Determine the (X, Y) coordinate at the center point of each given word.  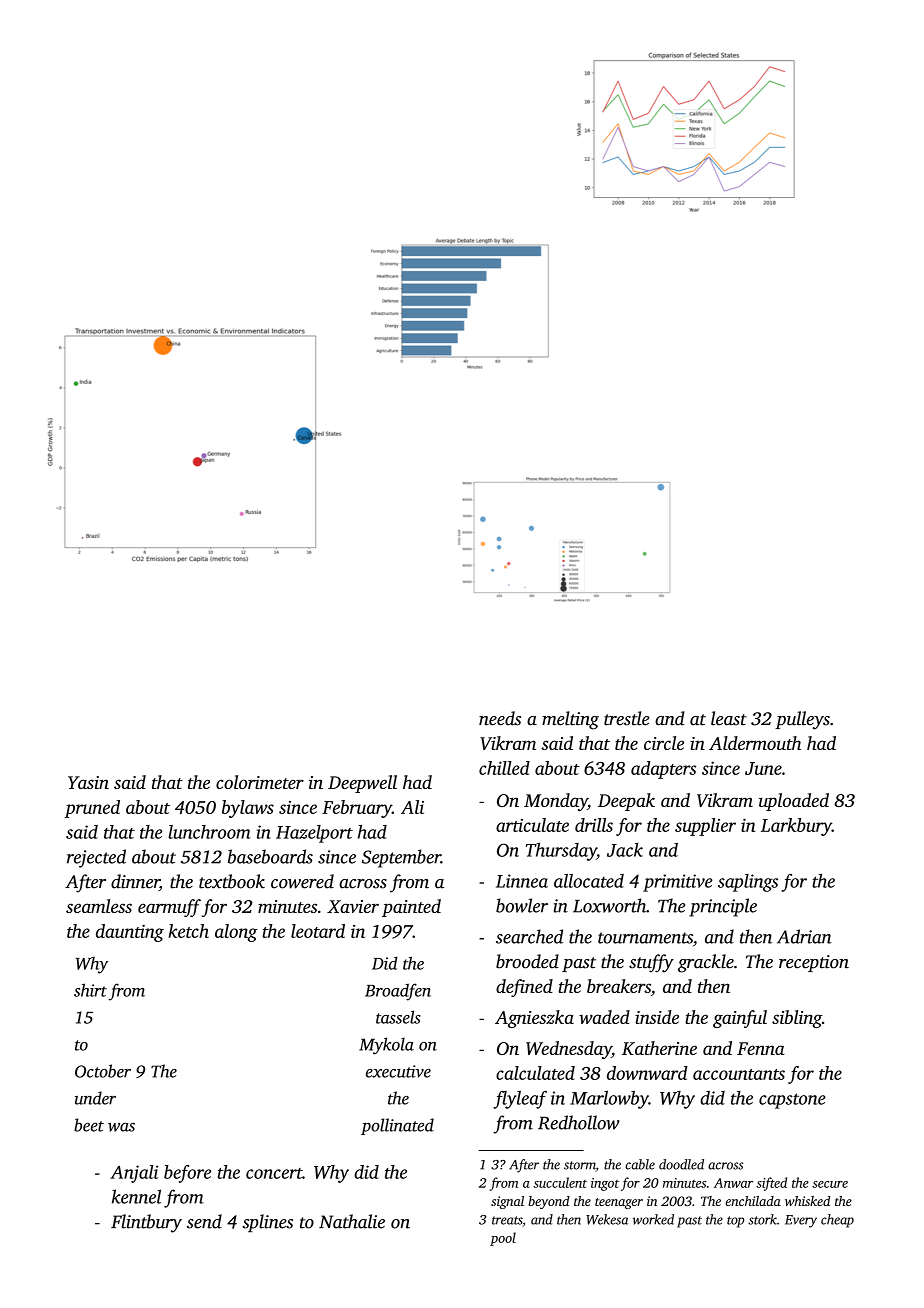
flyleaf (520, 1099)
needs (500, 718)
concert (274, 1173)
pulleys (802, 720)
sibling (797, 1019)
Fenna (760, 1048)
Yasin (88, 782)
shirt (90, 990)
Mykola (386, 1046)
